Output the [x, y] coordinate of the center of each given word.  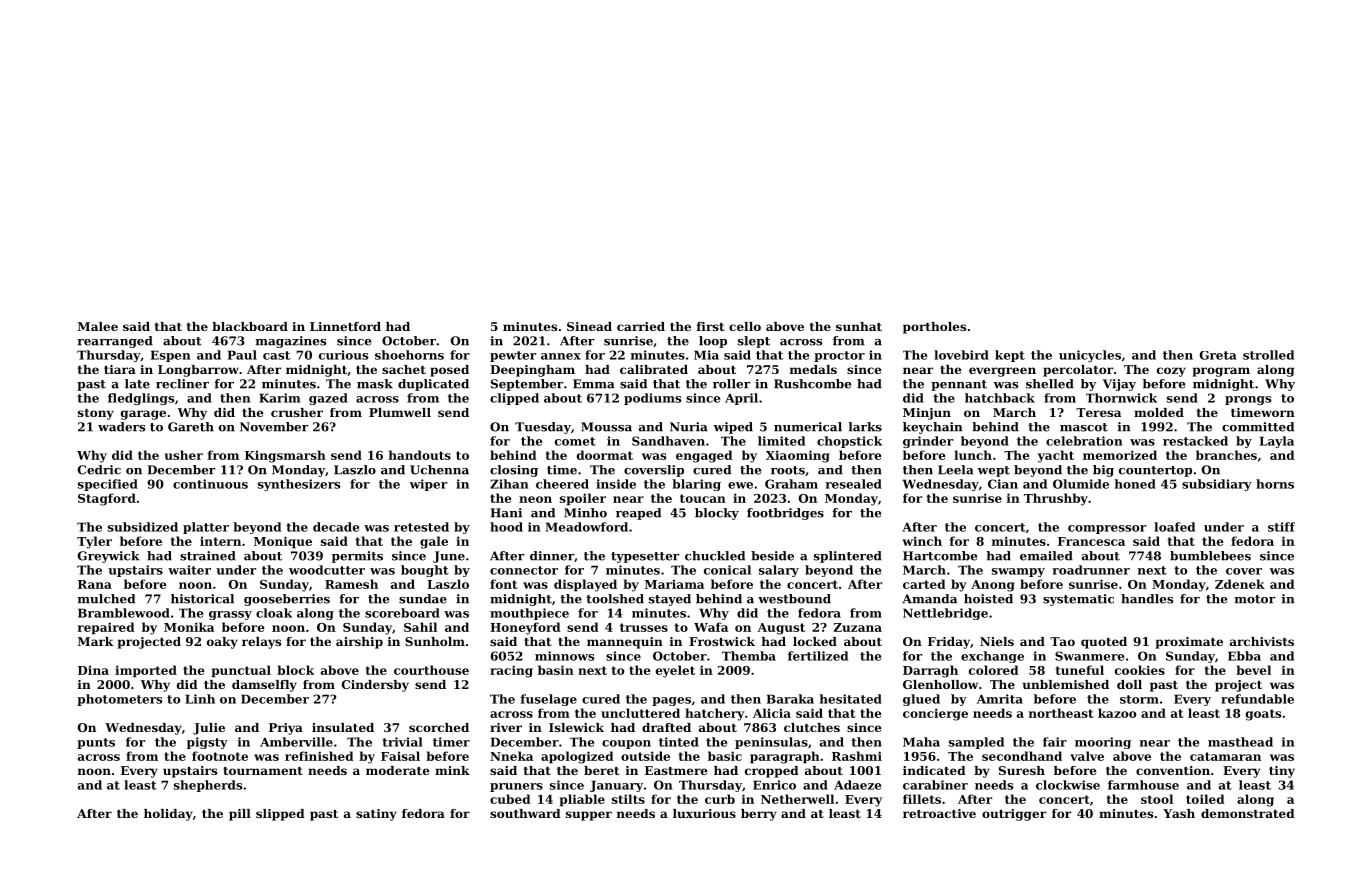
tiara [120, 369]
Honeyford [525, 628]
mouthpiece [529, 614]
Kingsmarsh [285, 456]
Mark [95, 641]
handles [1147, 599]
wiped [733, 428]
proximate [1189, 643]
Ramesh [351, 584]
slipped [280, 815]
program [1221, 372]
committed [1258, 427]
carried [641, 326]
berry [759, 815]
